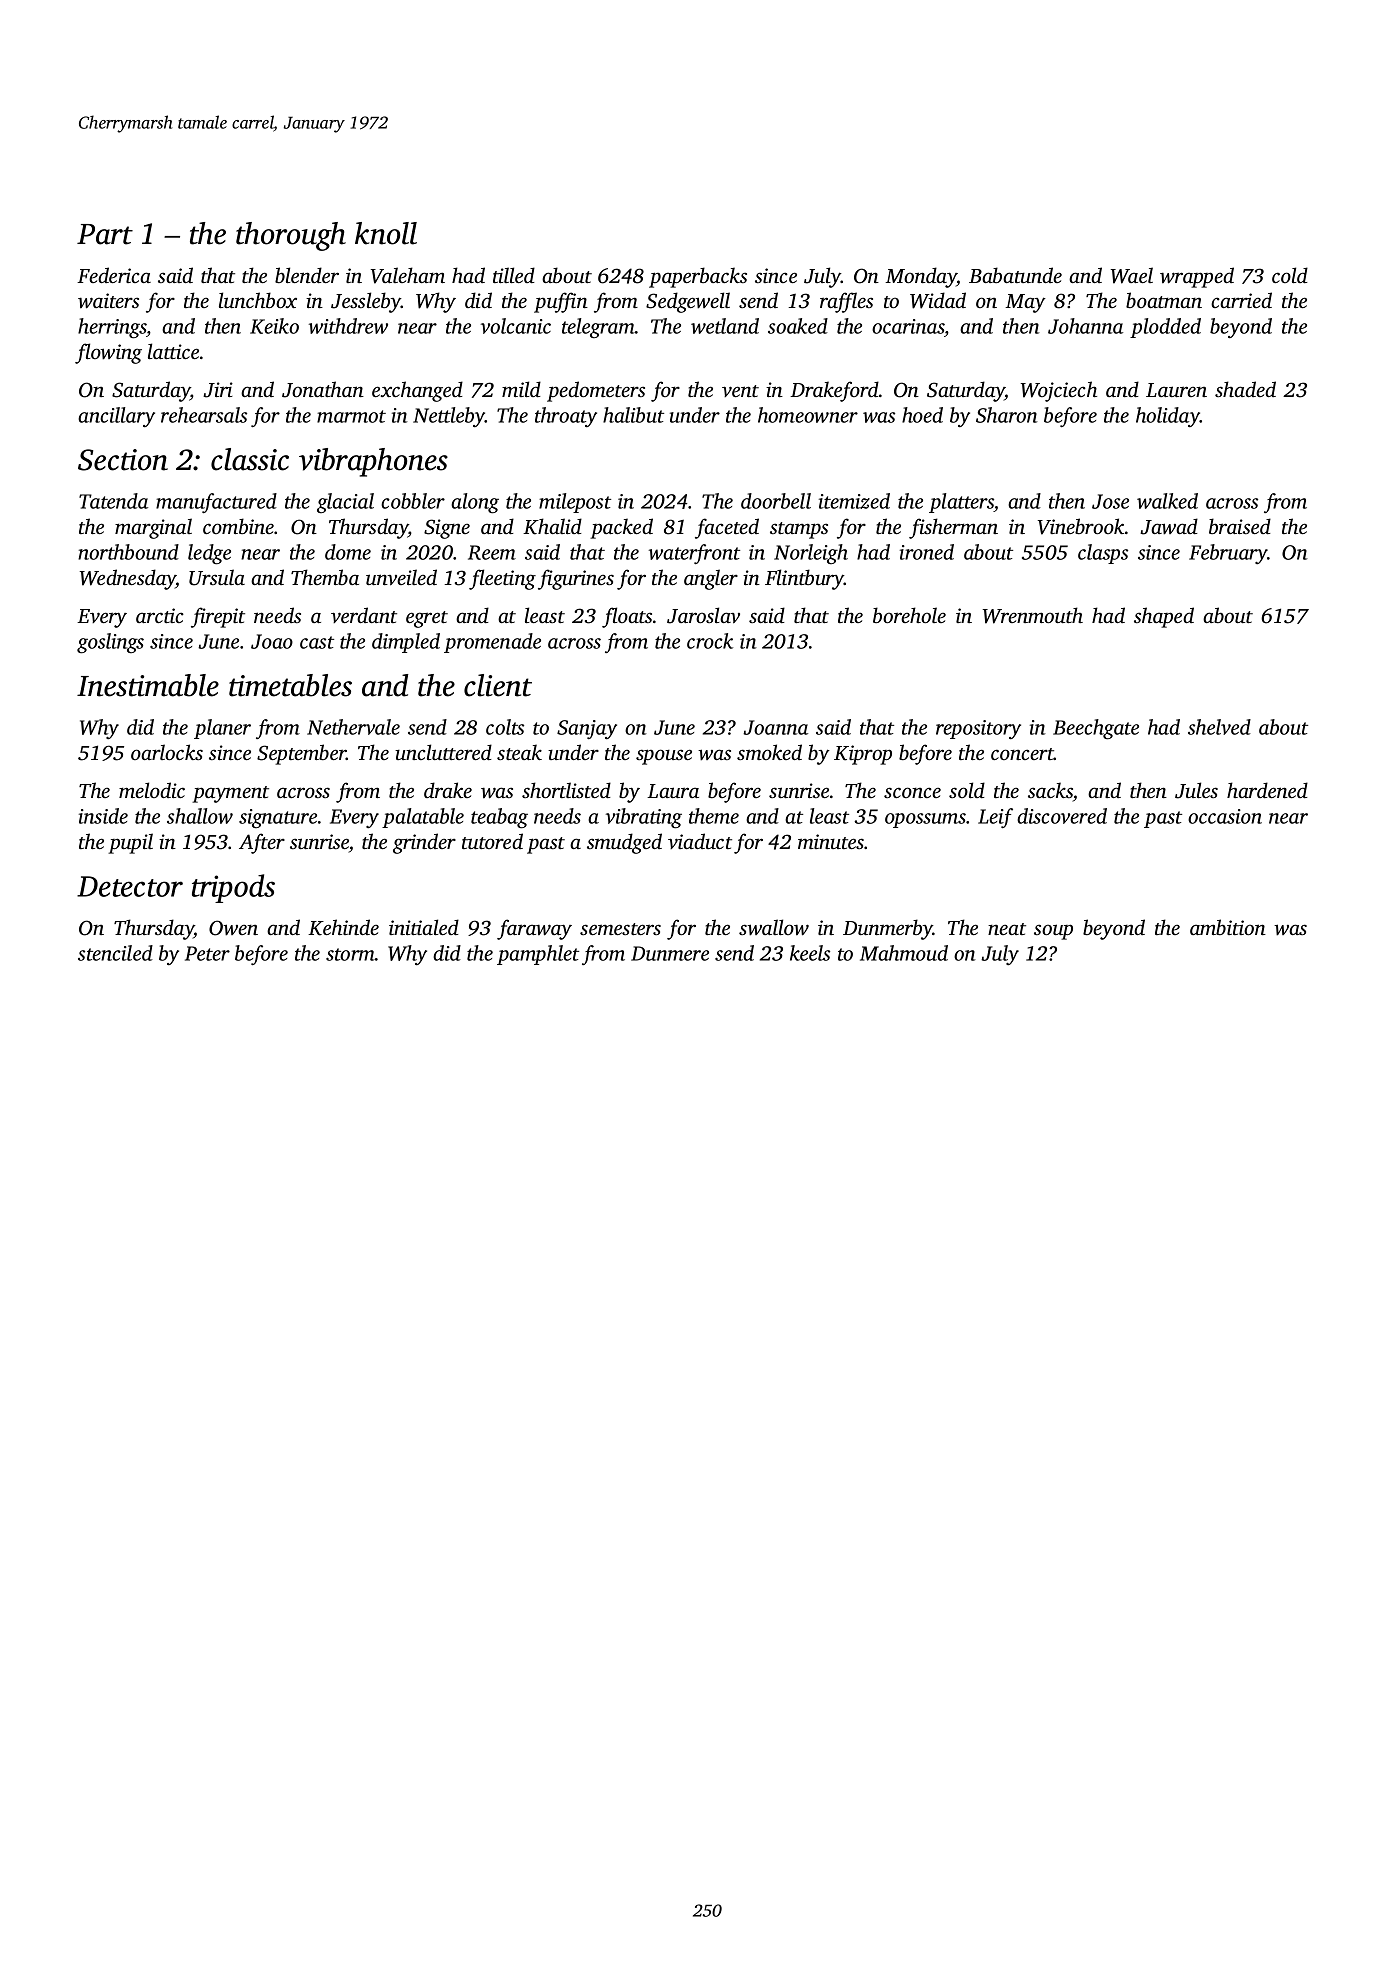 Image resolution: width=1386 pixels, height=1969 pixels. Describe the element at coordinates (927, 552) in the document. I see `ironed` at that location.
